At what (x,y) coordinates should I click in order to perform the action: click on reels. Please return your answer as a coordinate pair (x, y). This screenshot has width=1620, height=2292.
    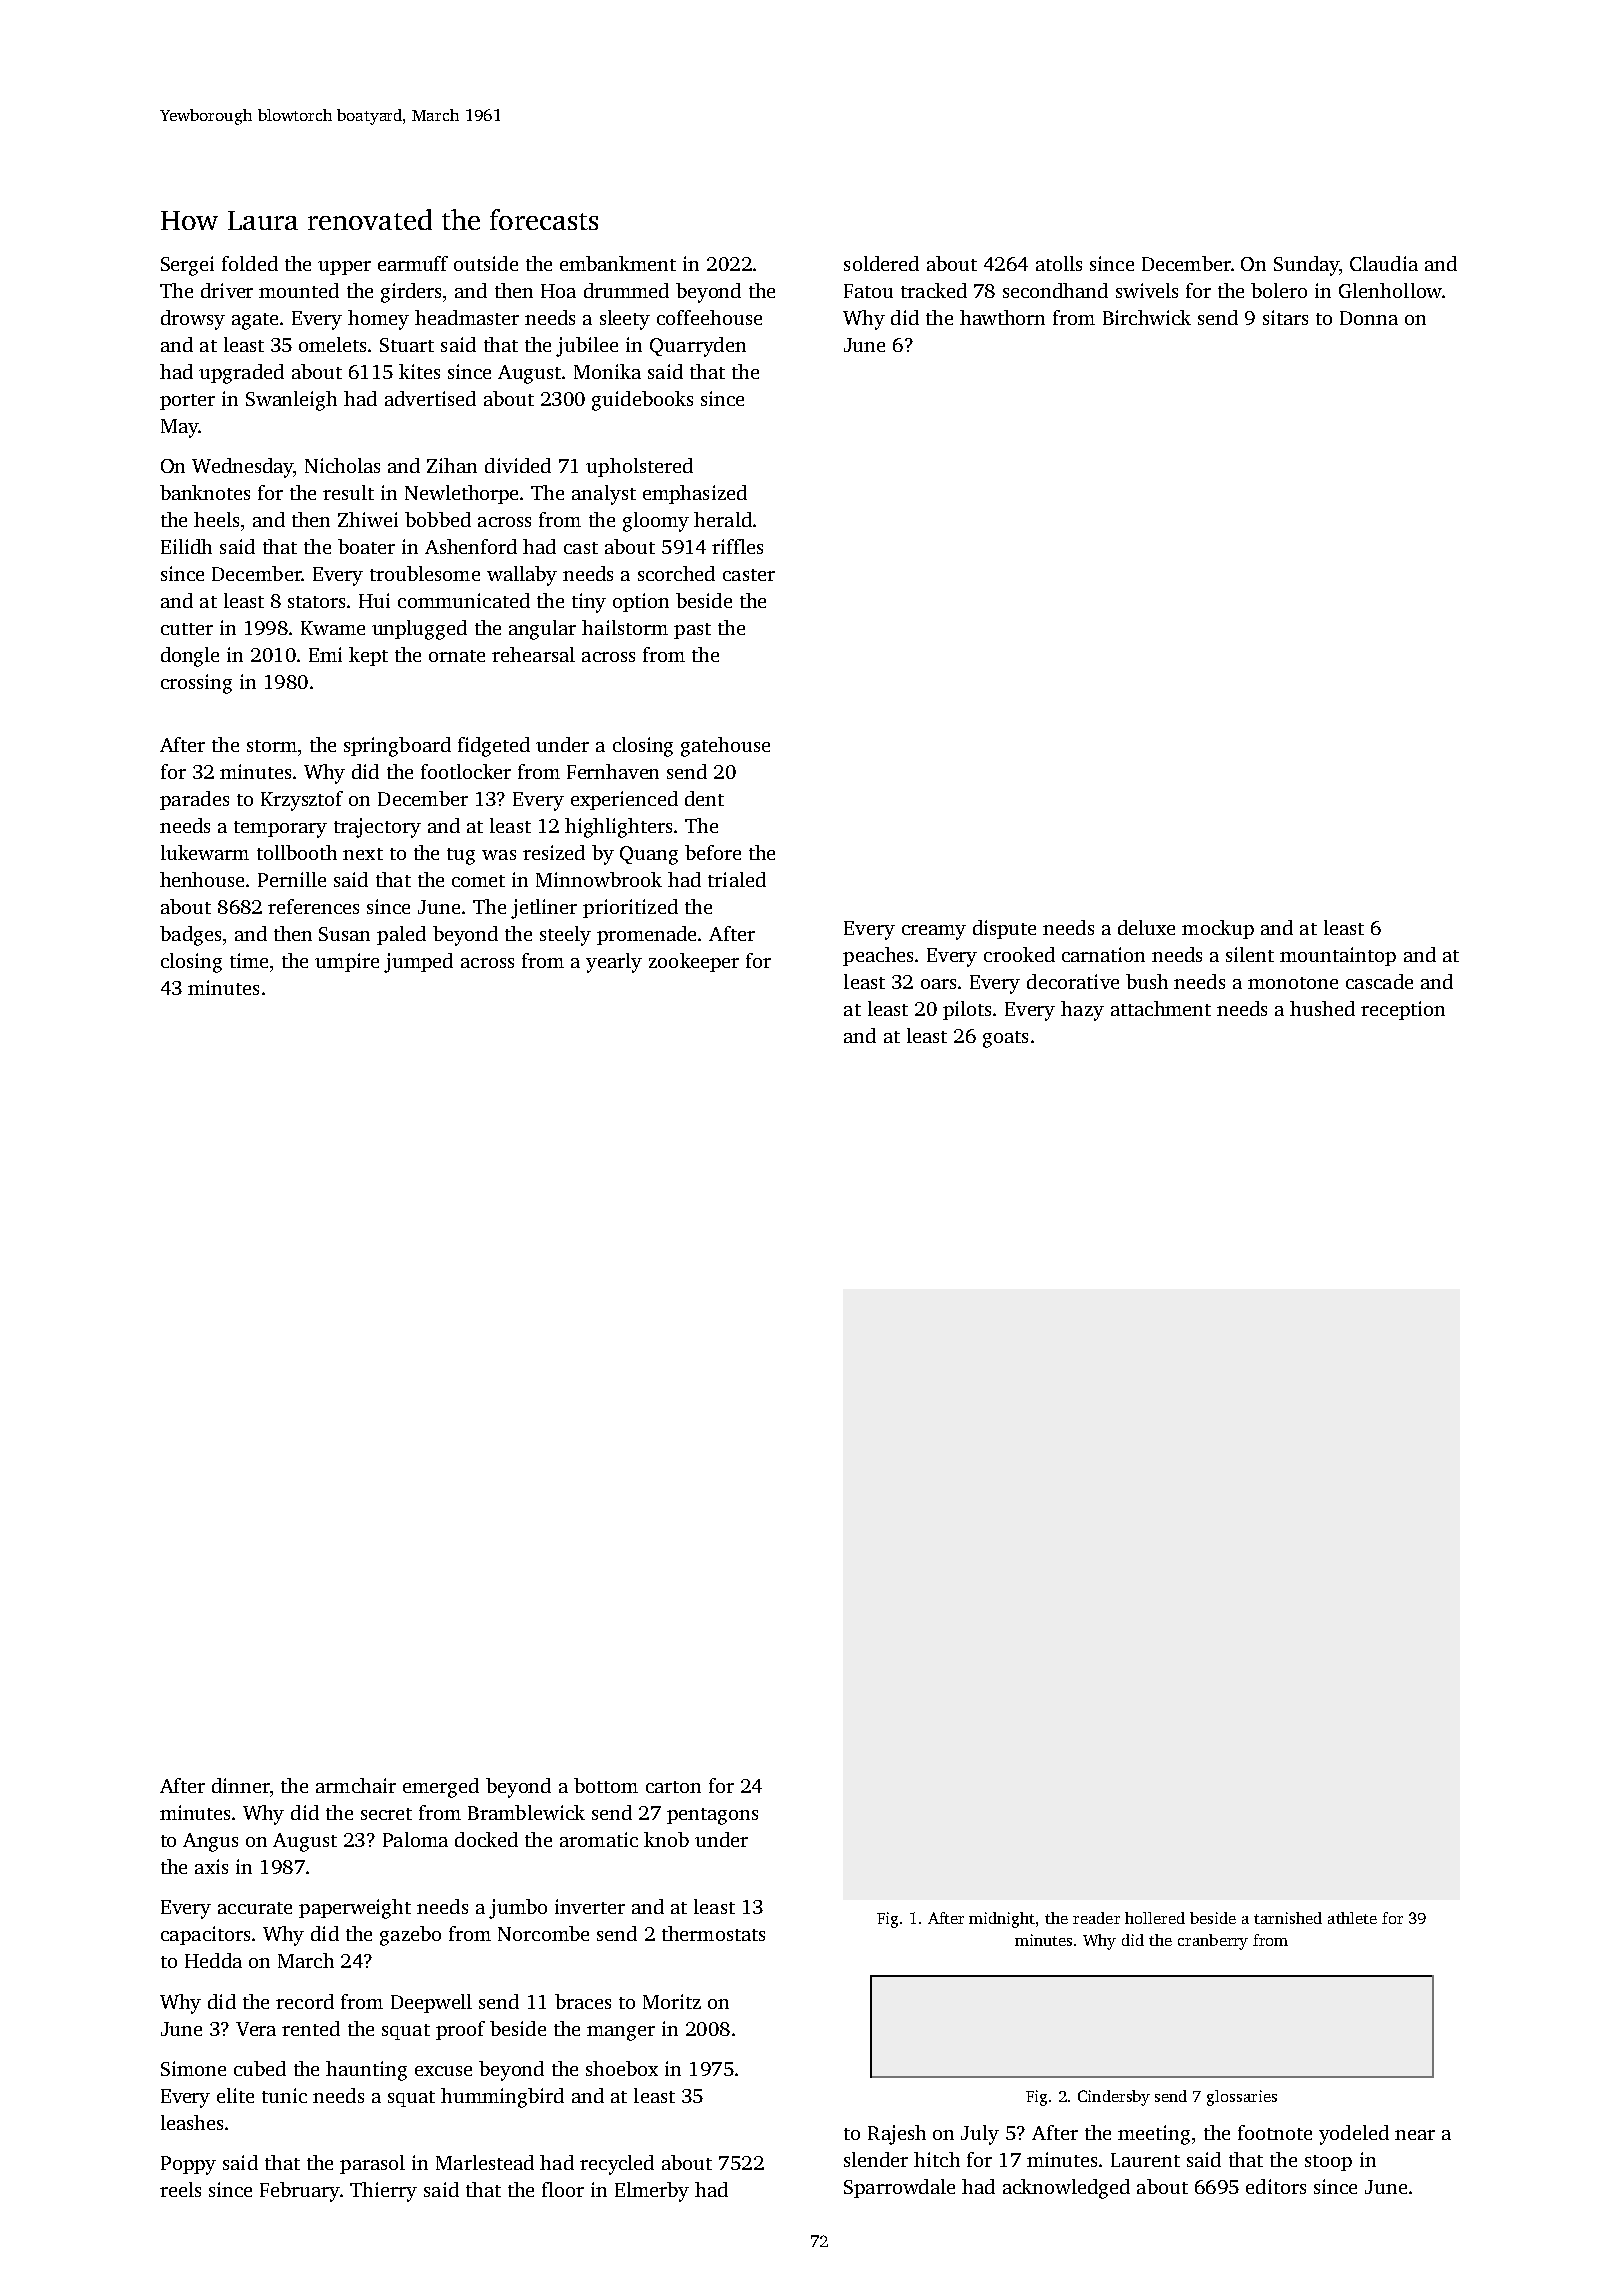
    Looking at the image, I should click on (180, 2189).
